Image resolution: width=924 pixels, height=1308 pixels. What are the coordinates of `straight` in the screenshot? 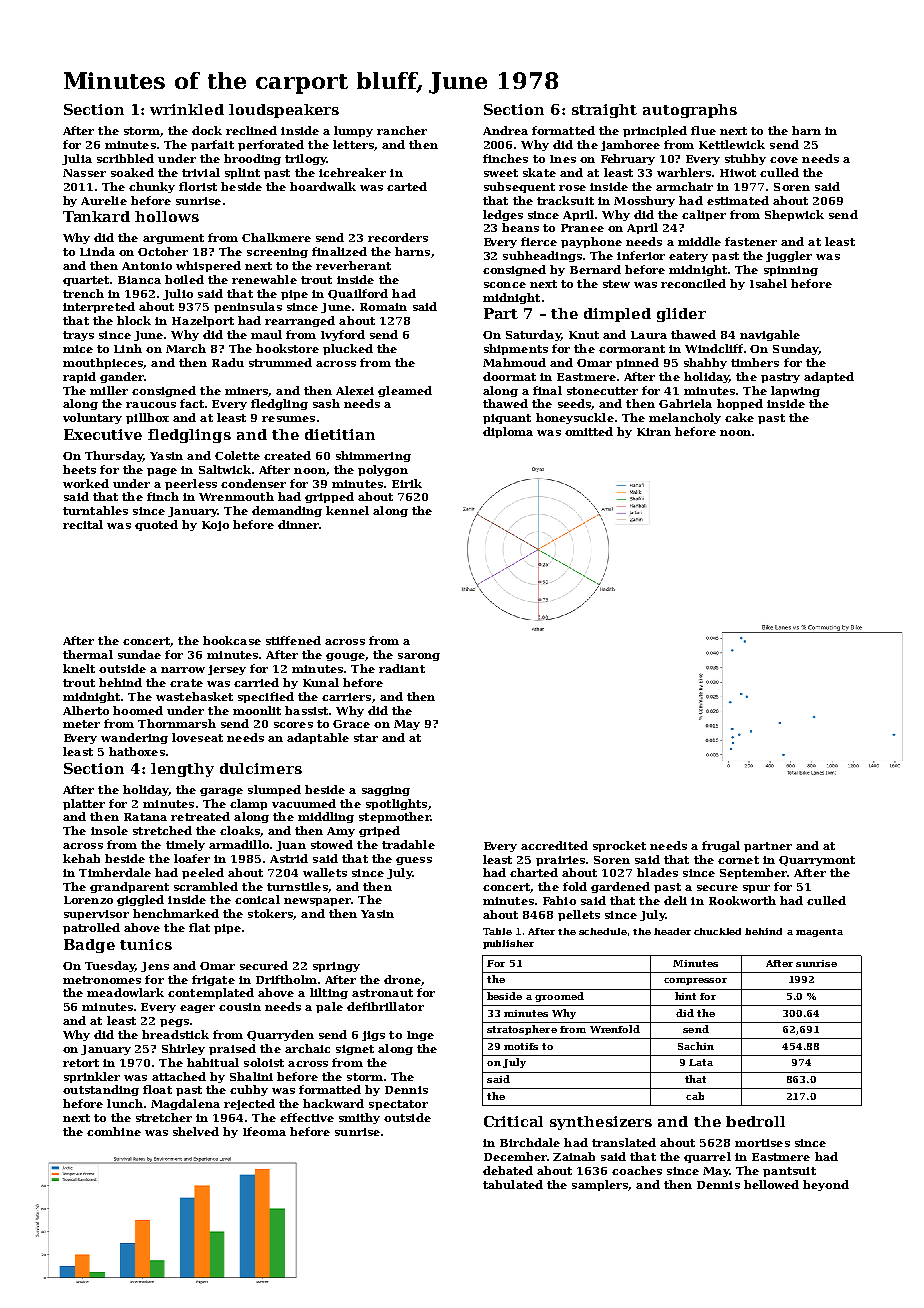 It's located at (604, 111).
